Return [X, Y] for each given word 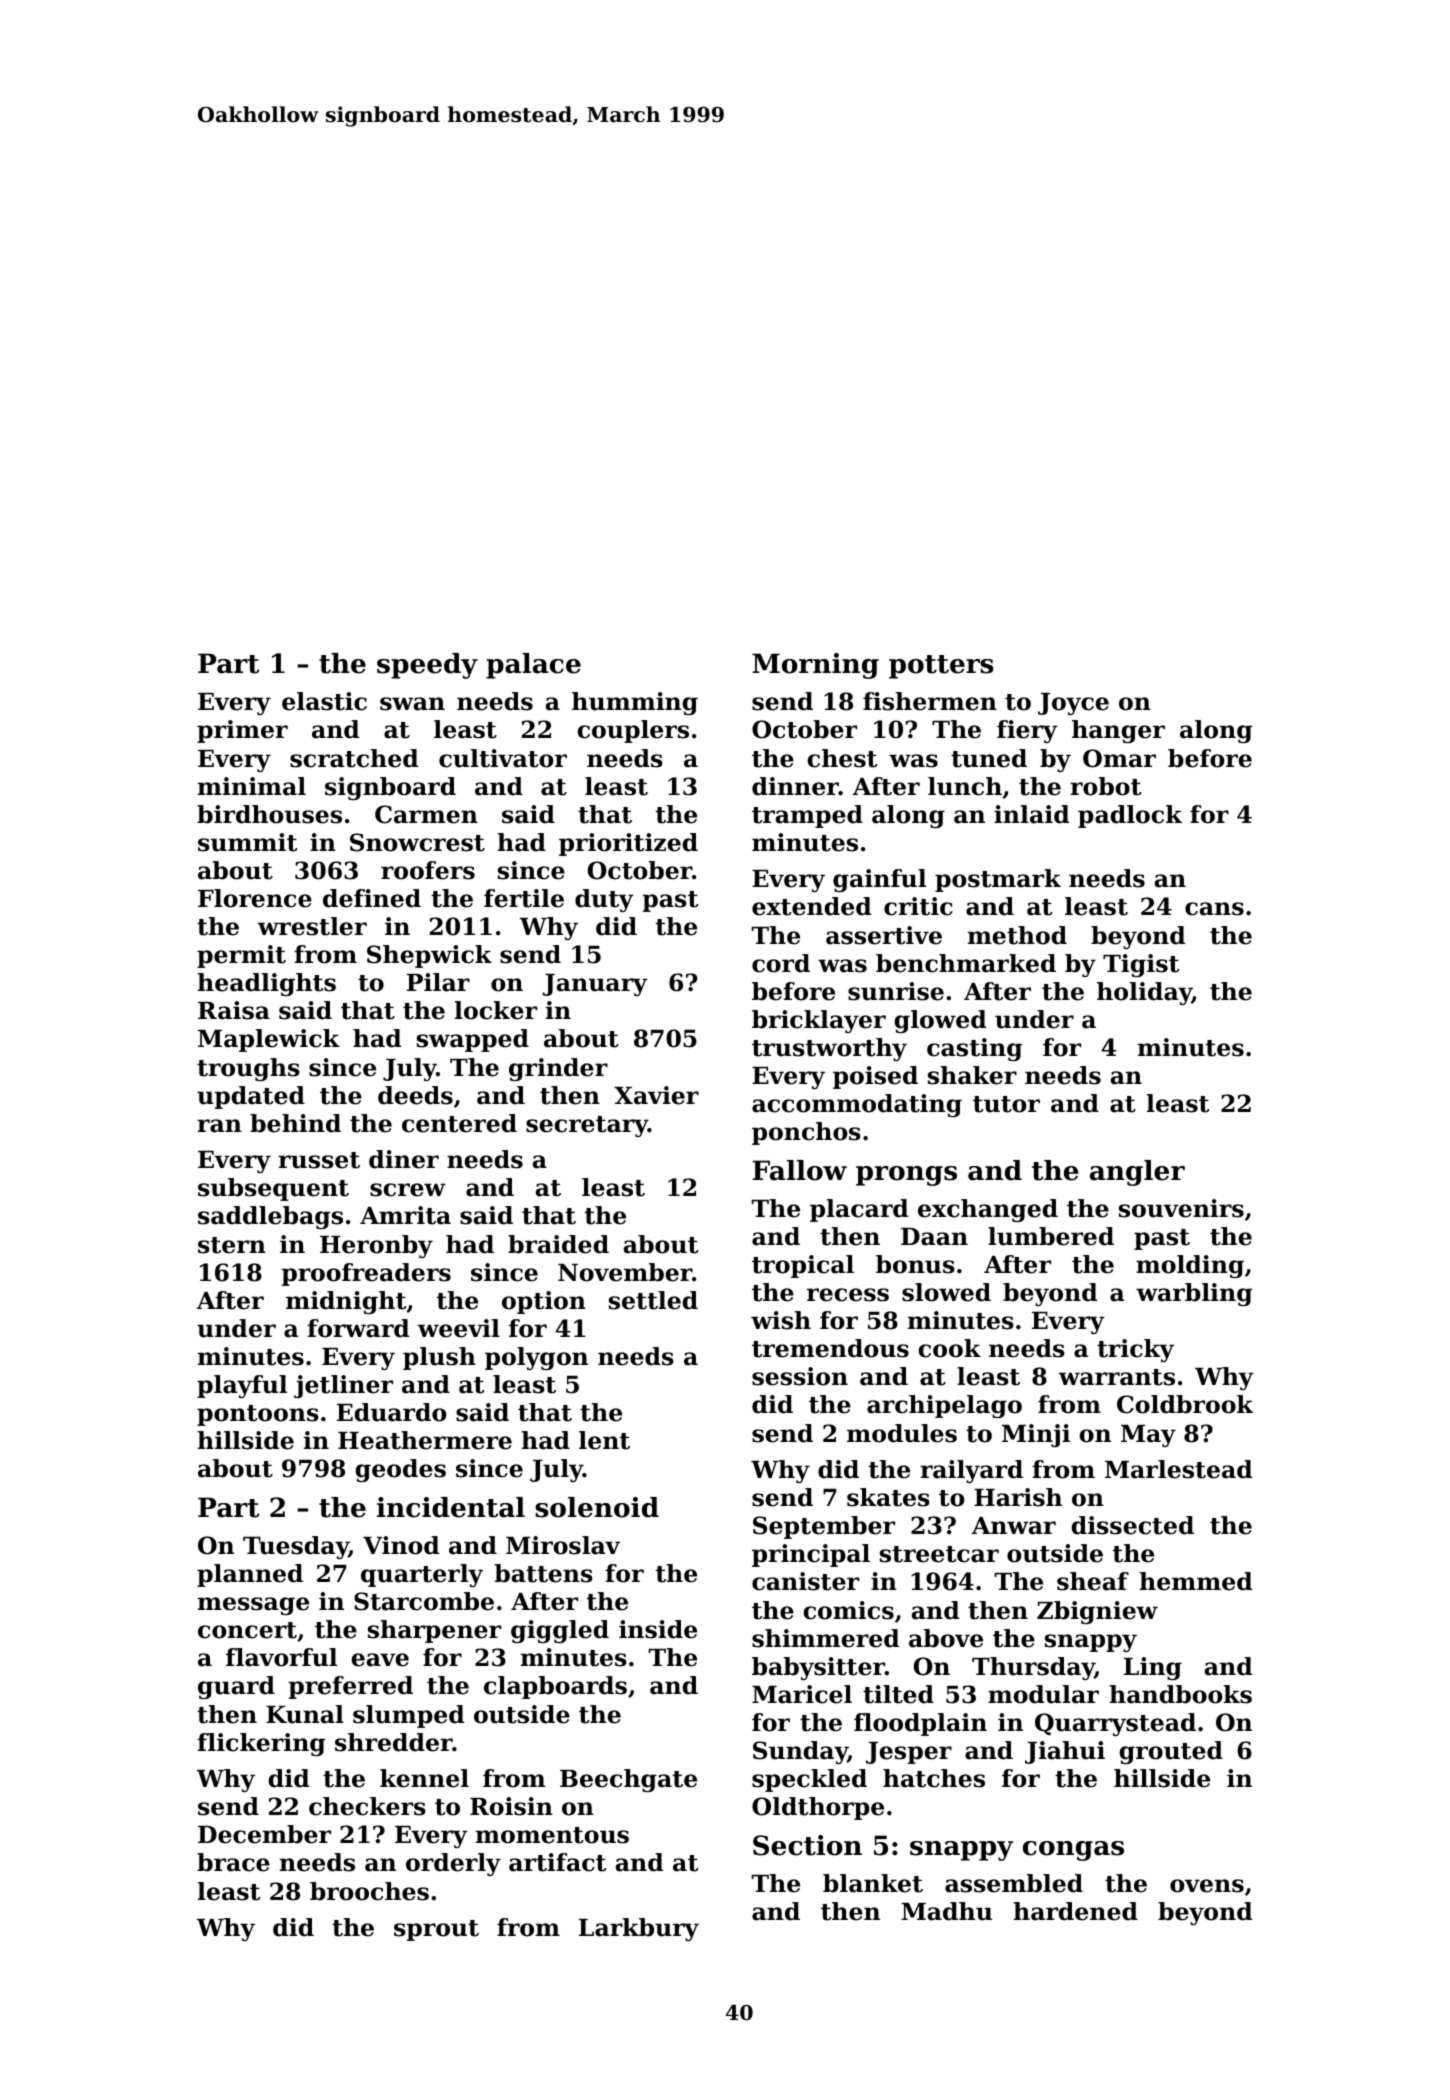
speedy [427, 666]
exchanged [988, 1210]
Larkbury [639, 1929]
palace [533, 666]
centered [459, 1123]
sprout [436, 1930]
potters [941, 667]
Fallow [799, 1170]
